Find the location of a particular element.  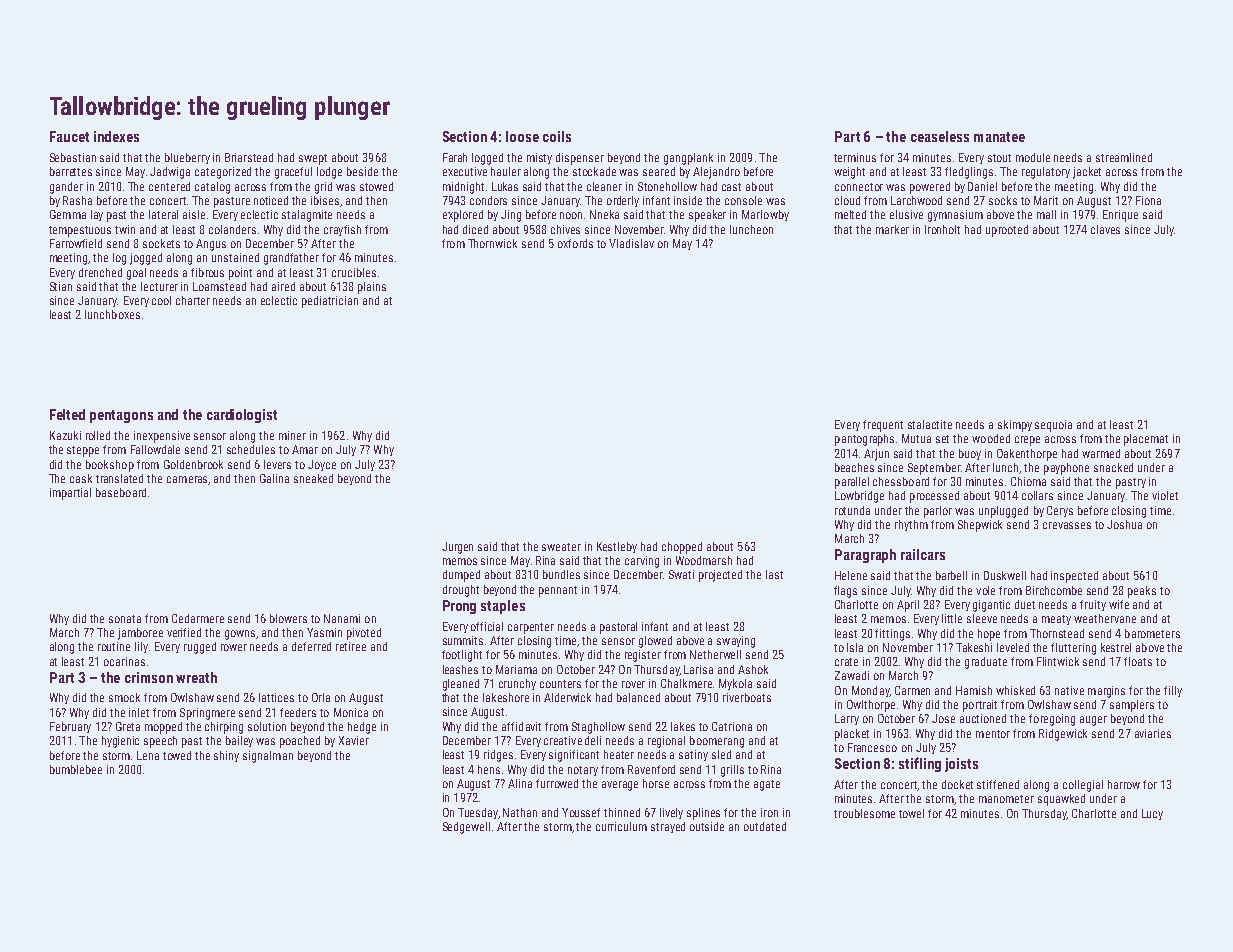

pediatrician is located at coordinates (330, 302).
